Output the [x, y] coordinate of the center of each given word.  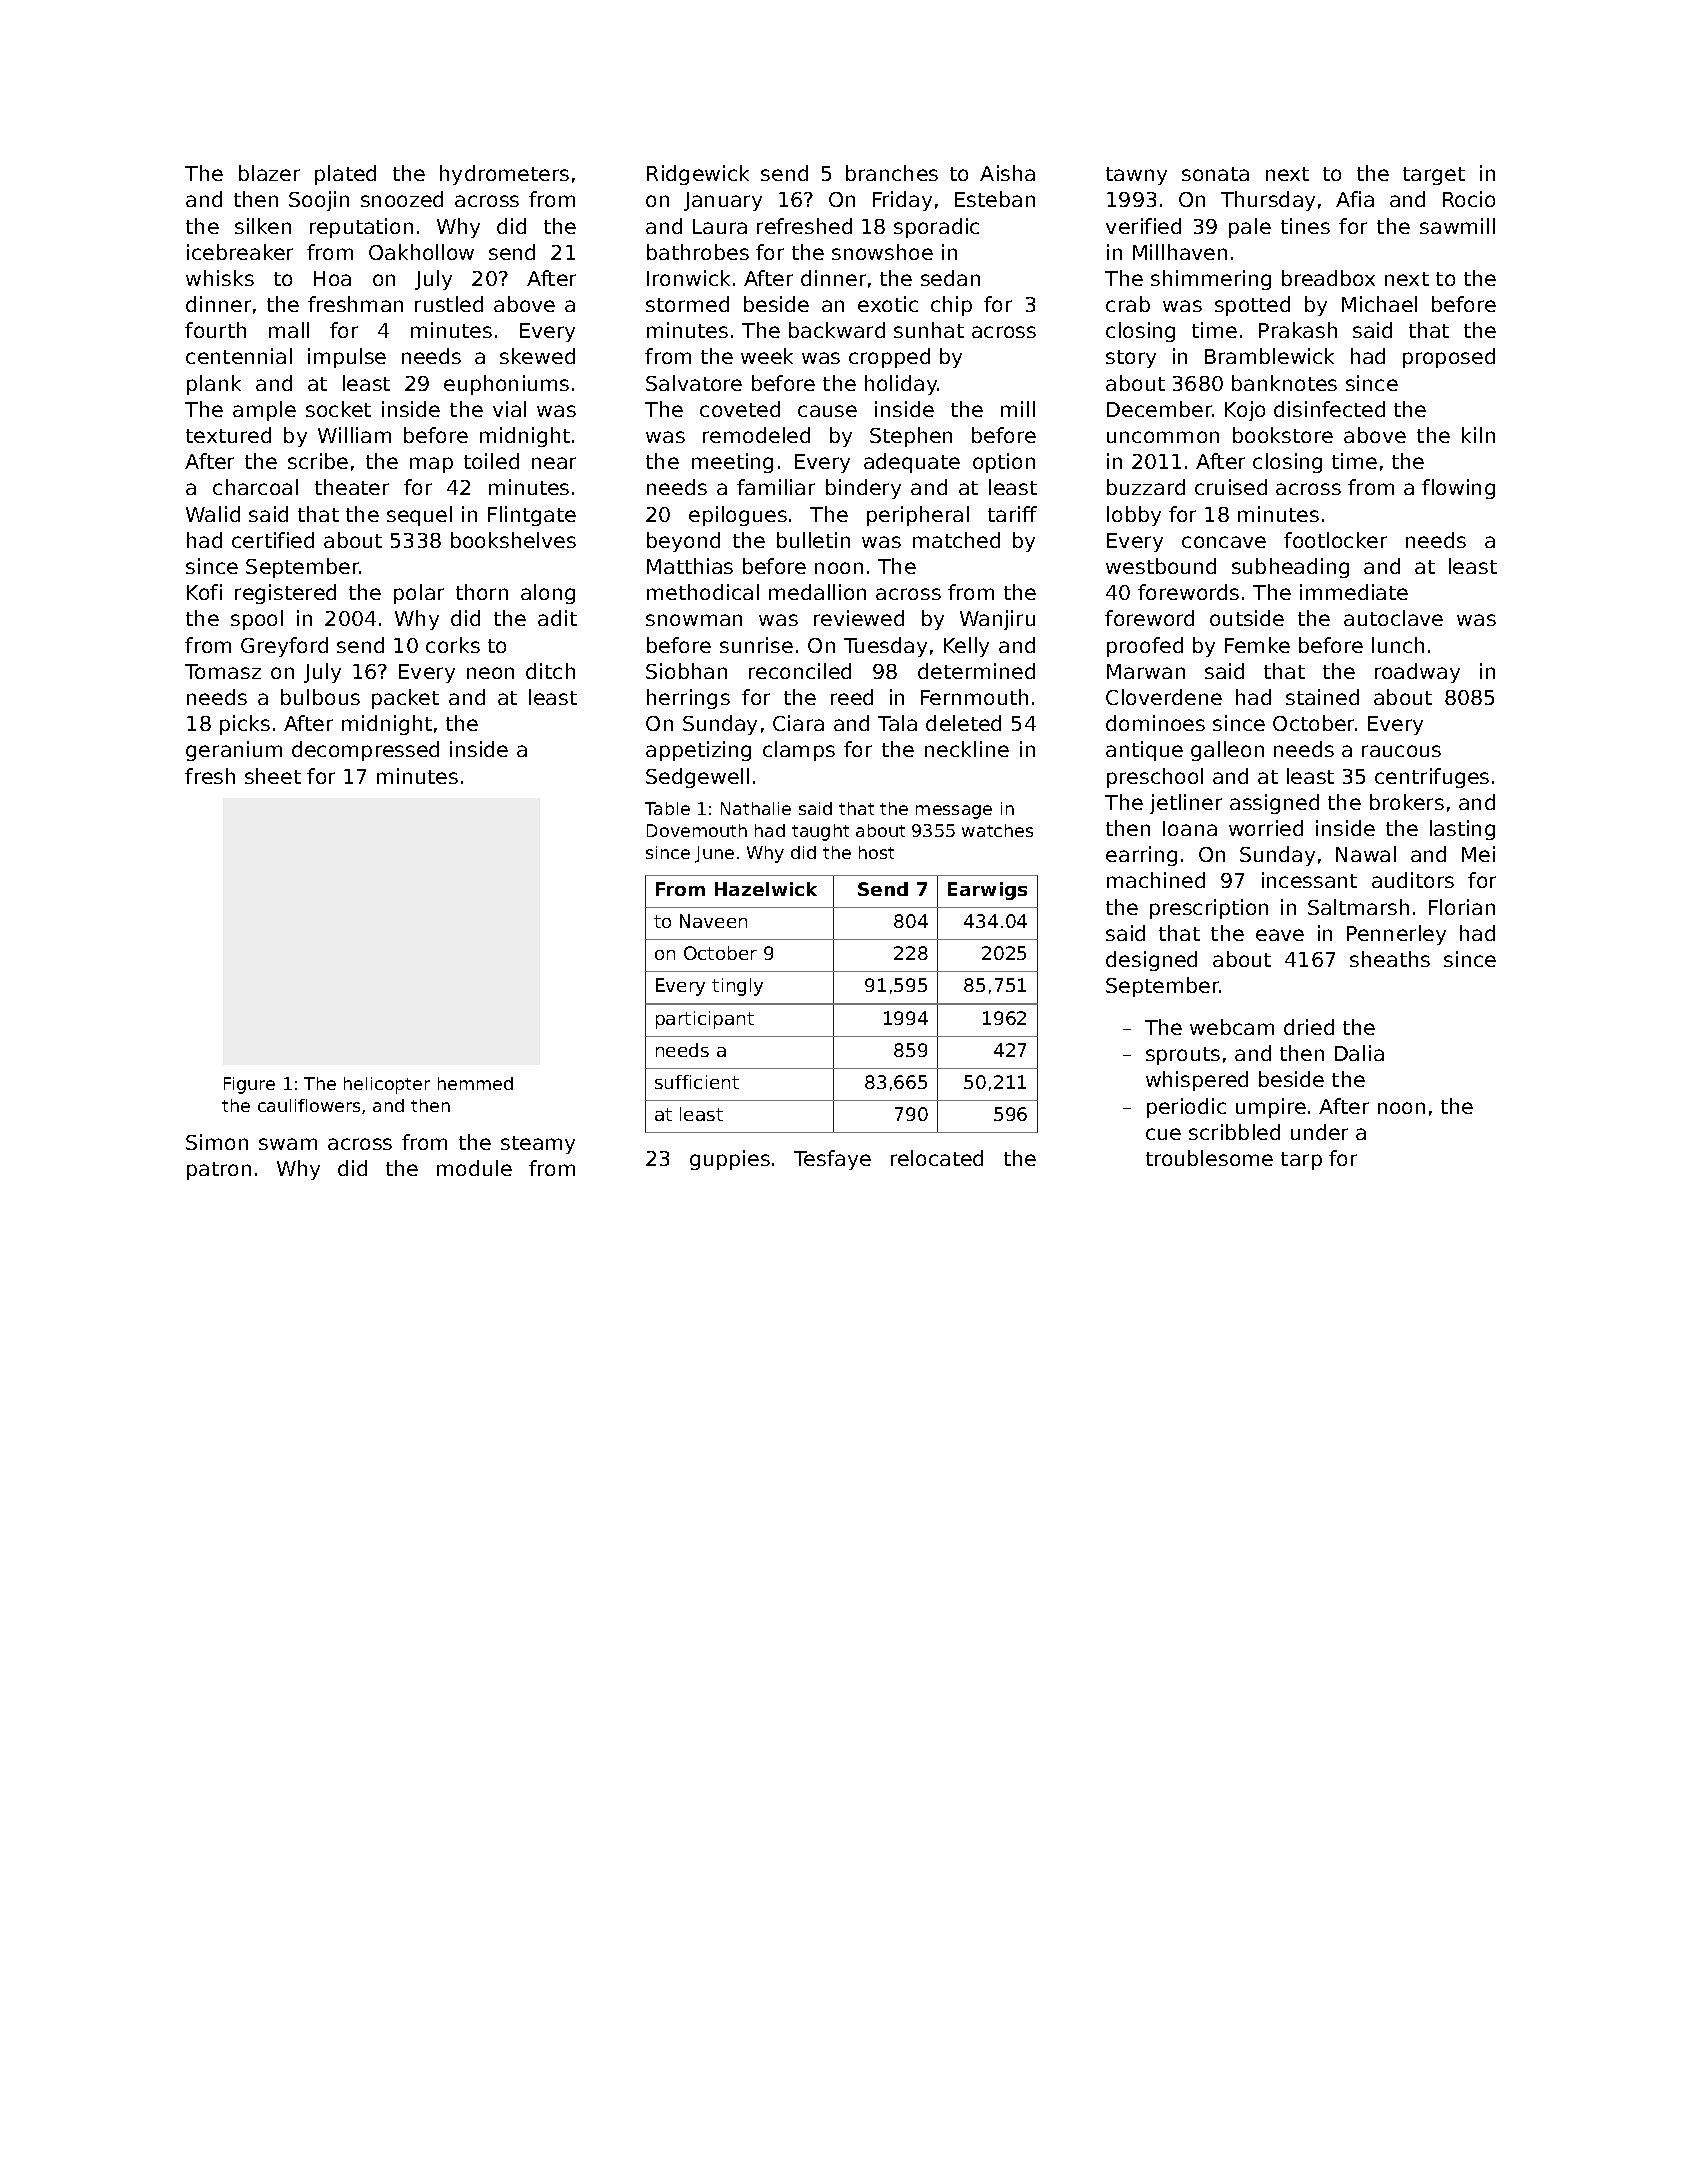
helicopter [387, 1085]
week [767, 356]
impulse [347, 358]
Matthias [690, 566]
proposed [1449, 358]
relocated [937, 1158]
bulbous [320, 697]
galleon [1227, 751]
